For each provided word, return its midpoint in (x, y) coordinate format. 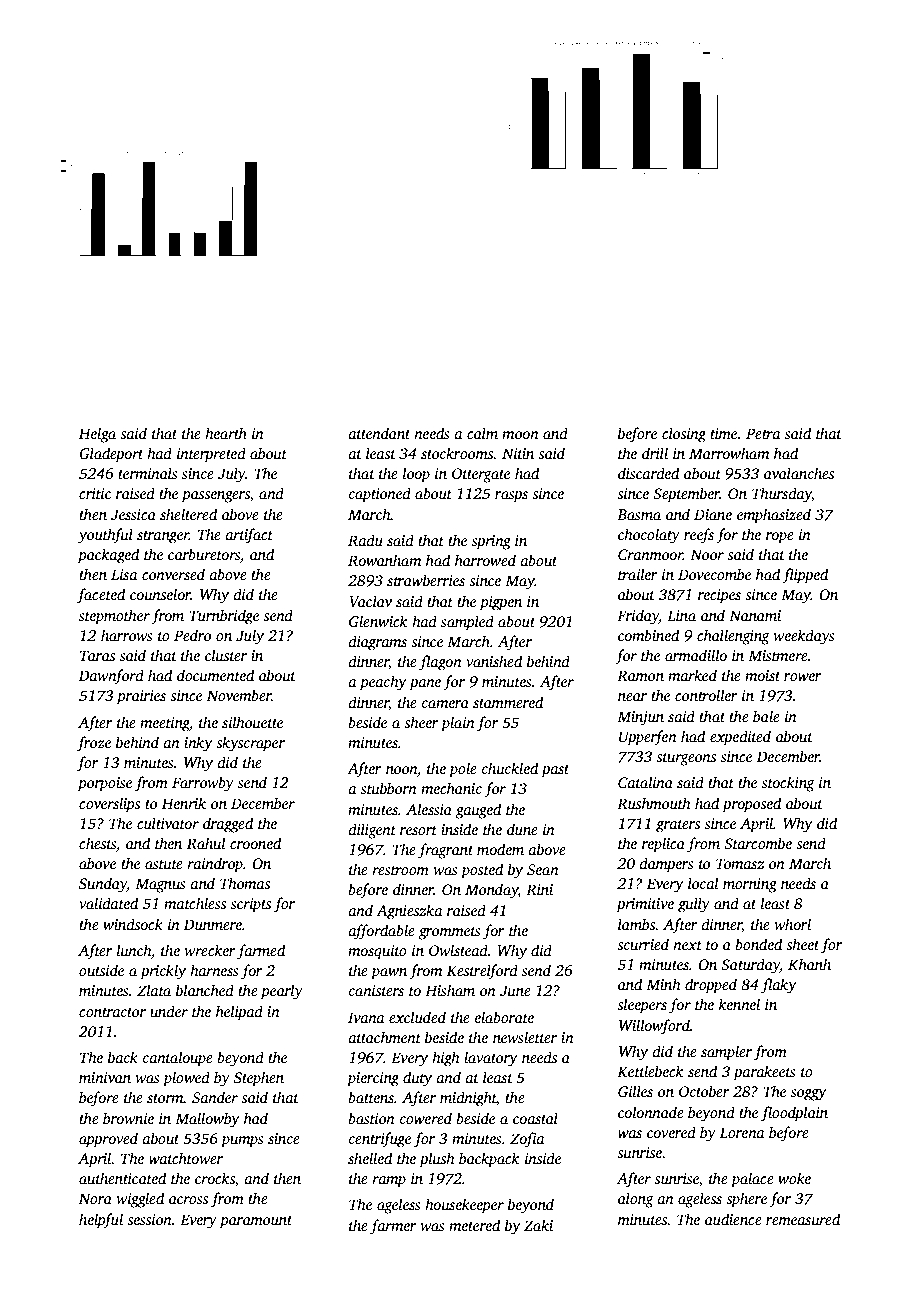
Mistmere (778, 655)
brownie (128, 1118)
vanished (494, 661)
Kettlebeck (650, 1071)
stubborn (389, 788)
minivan (105, 1077)
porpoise (105, 784)
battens (371, 1097)
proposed (751, 805)
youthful (105, 536)
